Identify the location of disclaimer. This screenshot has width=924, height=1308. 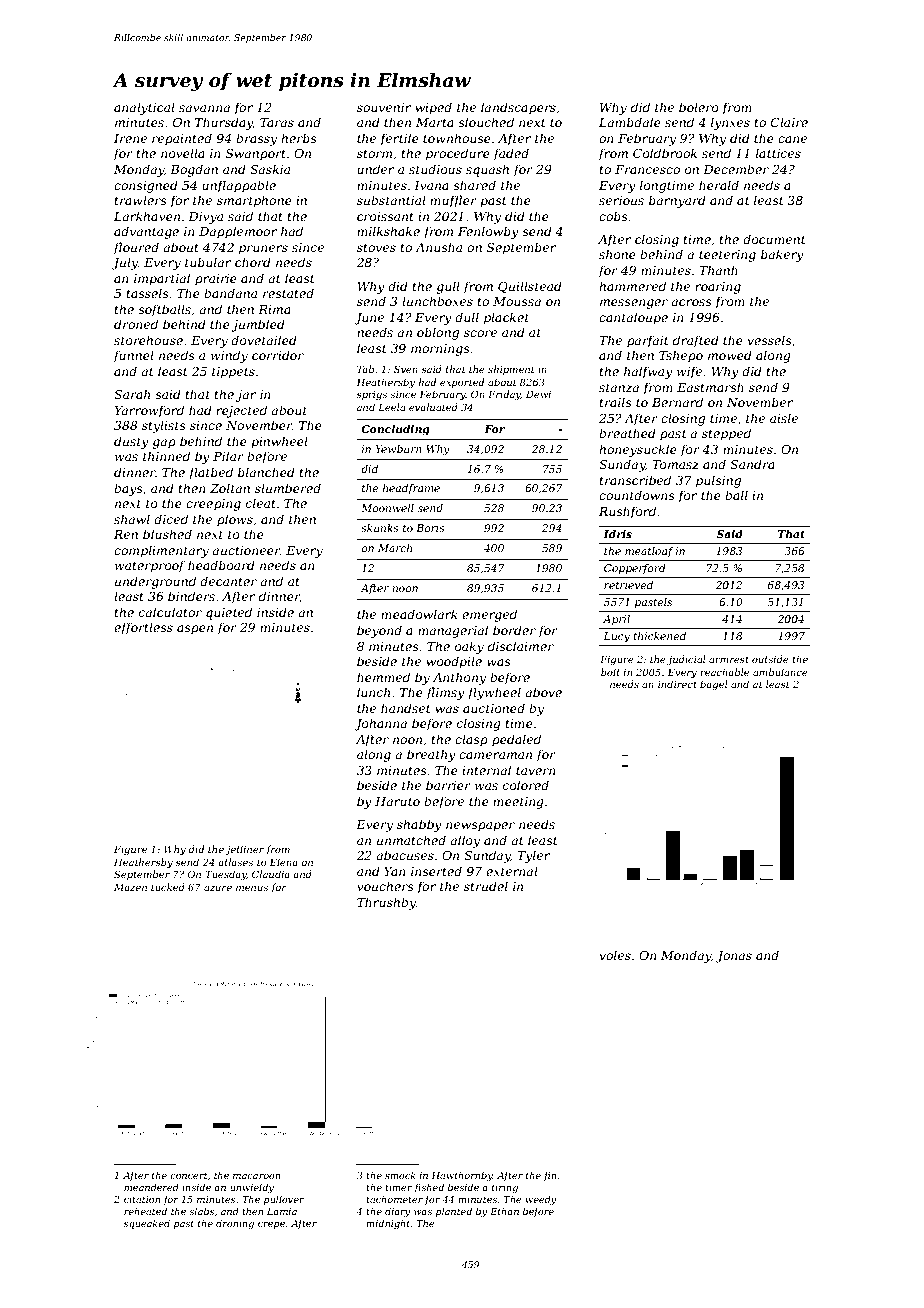
(521, 646).
